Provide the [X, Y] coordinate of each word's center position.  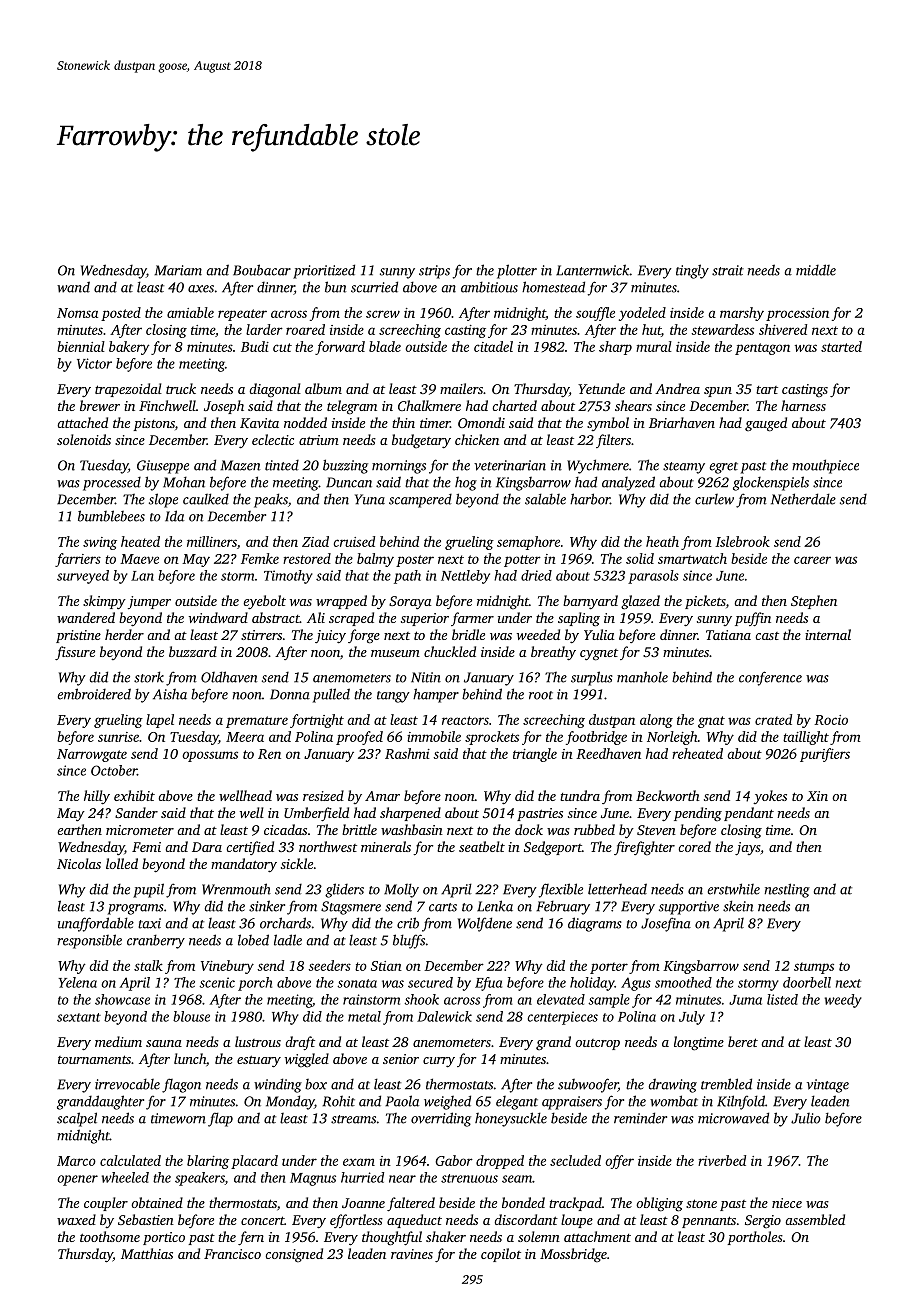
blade [385, 346]
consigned [294, 1255]
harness [803, 405]
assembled [815, 1219]
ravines [412, 1254]
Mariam [178, 270]
